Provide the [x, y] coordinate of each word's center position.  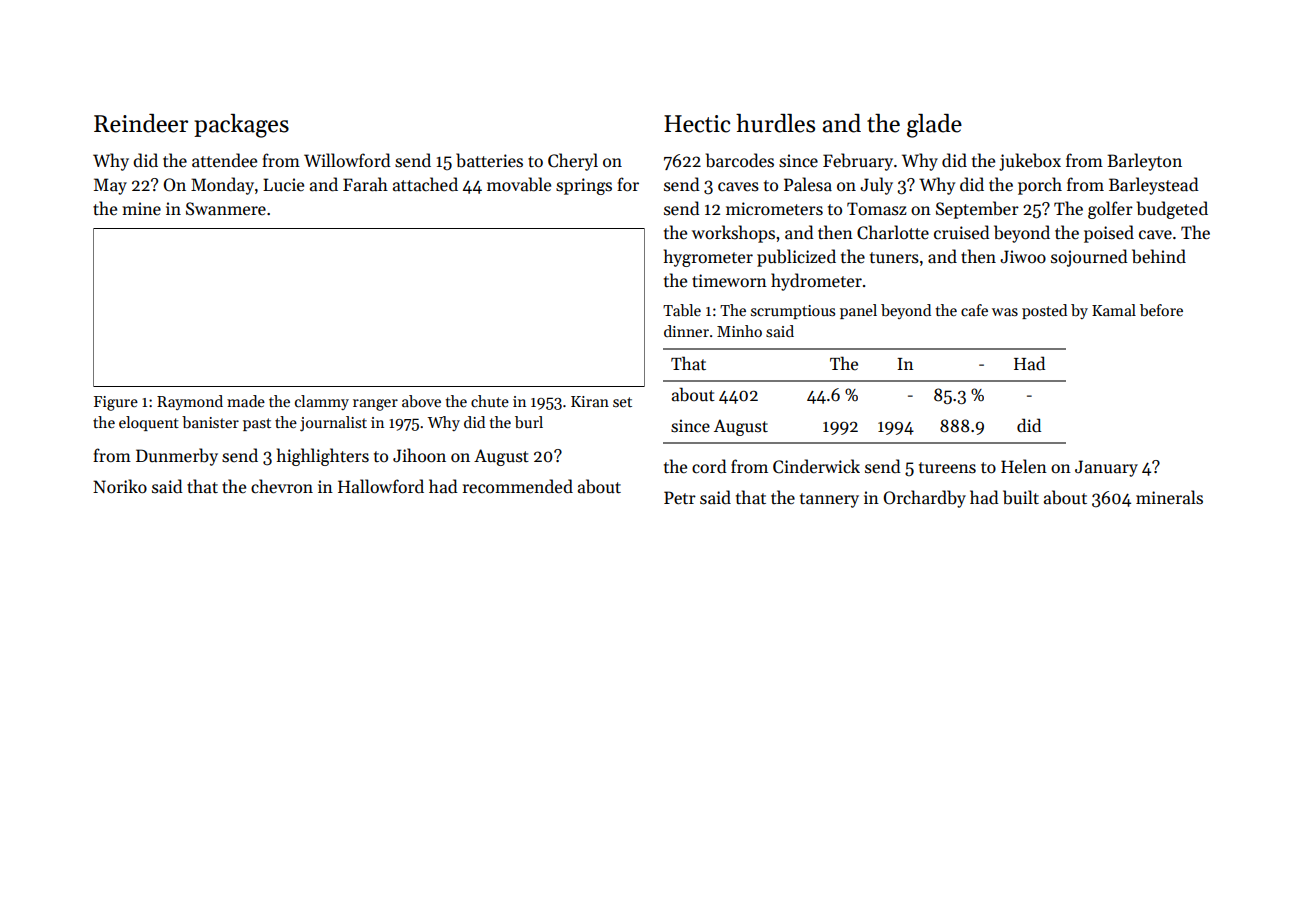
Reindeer [141, 123]
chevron [282, 486]
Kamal [1114, 310]
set [622, 402]
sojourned [1089, 258]
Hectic [697, 124]
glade [934, 126]
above [421, 401]
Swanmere [226, 209]
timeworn [729, 281]
